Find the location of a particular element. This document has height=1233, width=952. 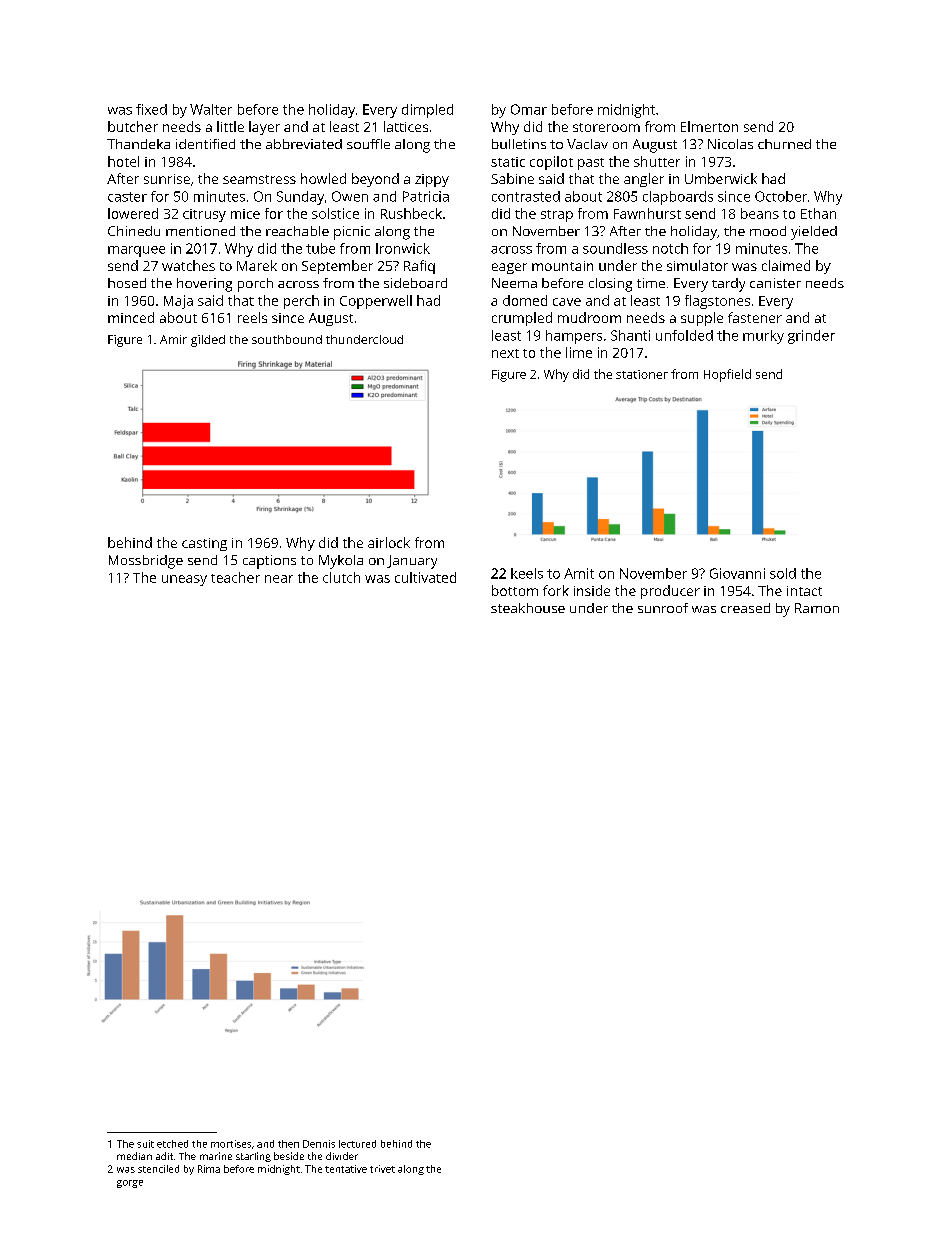

creased is located at coordinates (745, 608).
